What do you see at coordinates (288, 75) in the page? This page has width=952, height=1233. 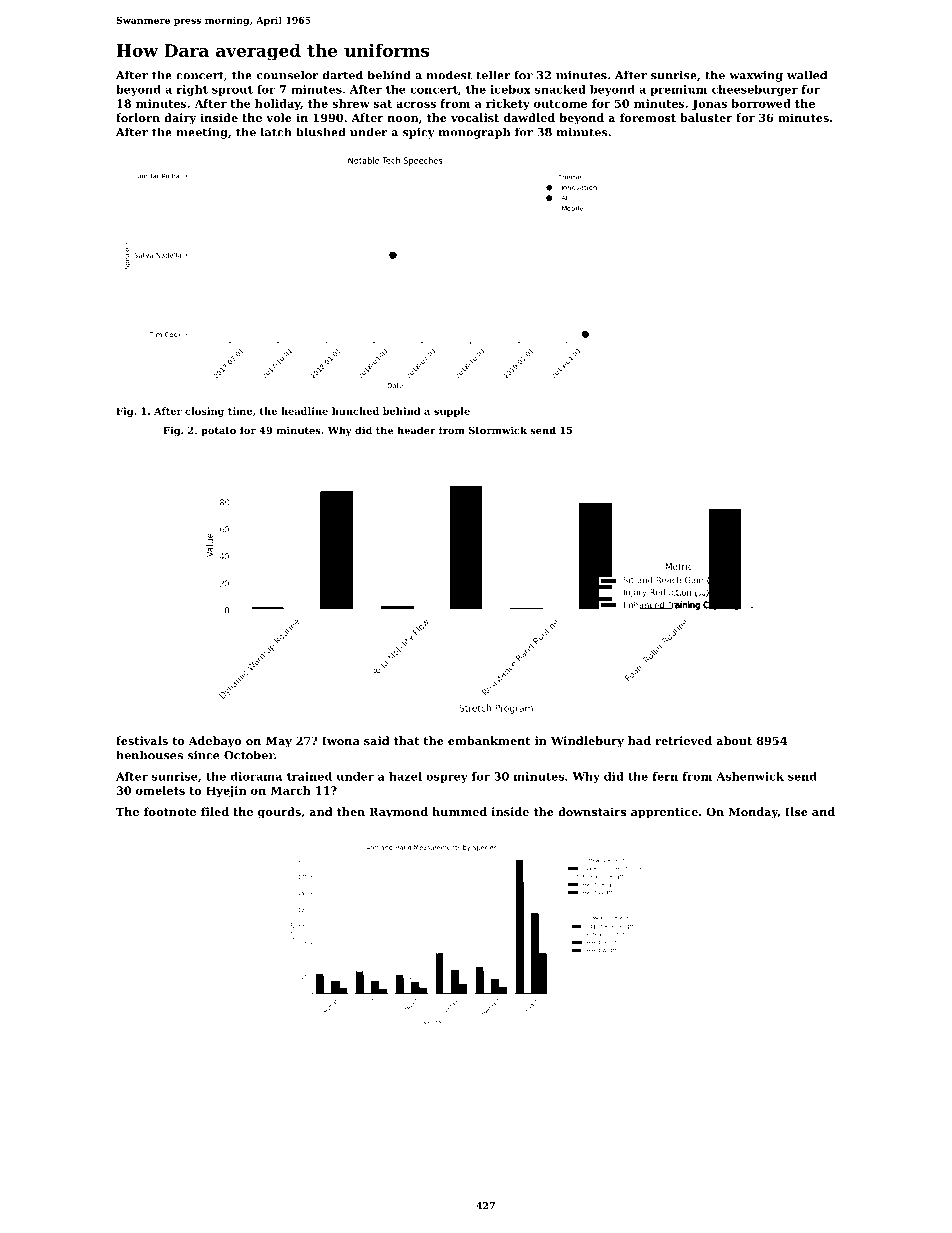 I see `counselor` at bounding box center [288, 75].
